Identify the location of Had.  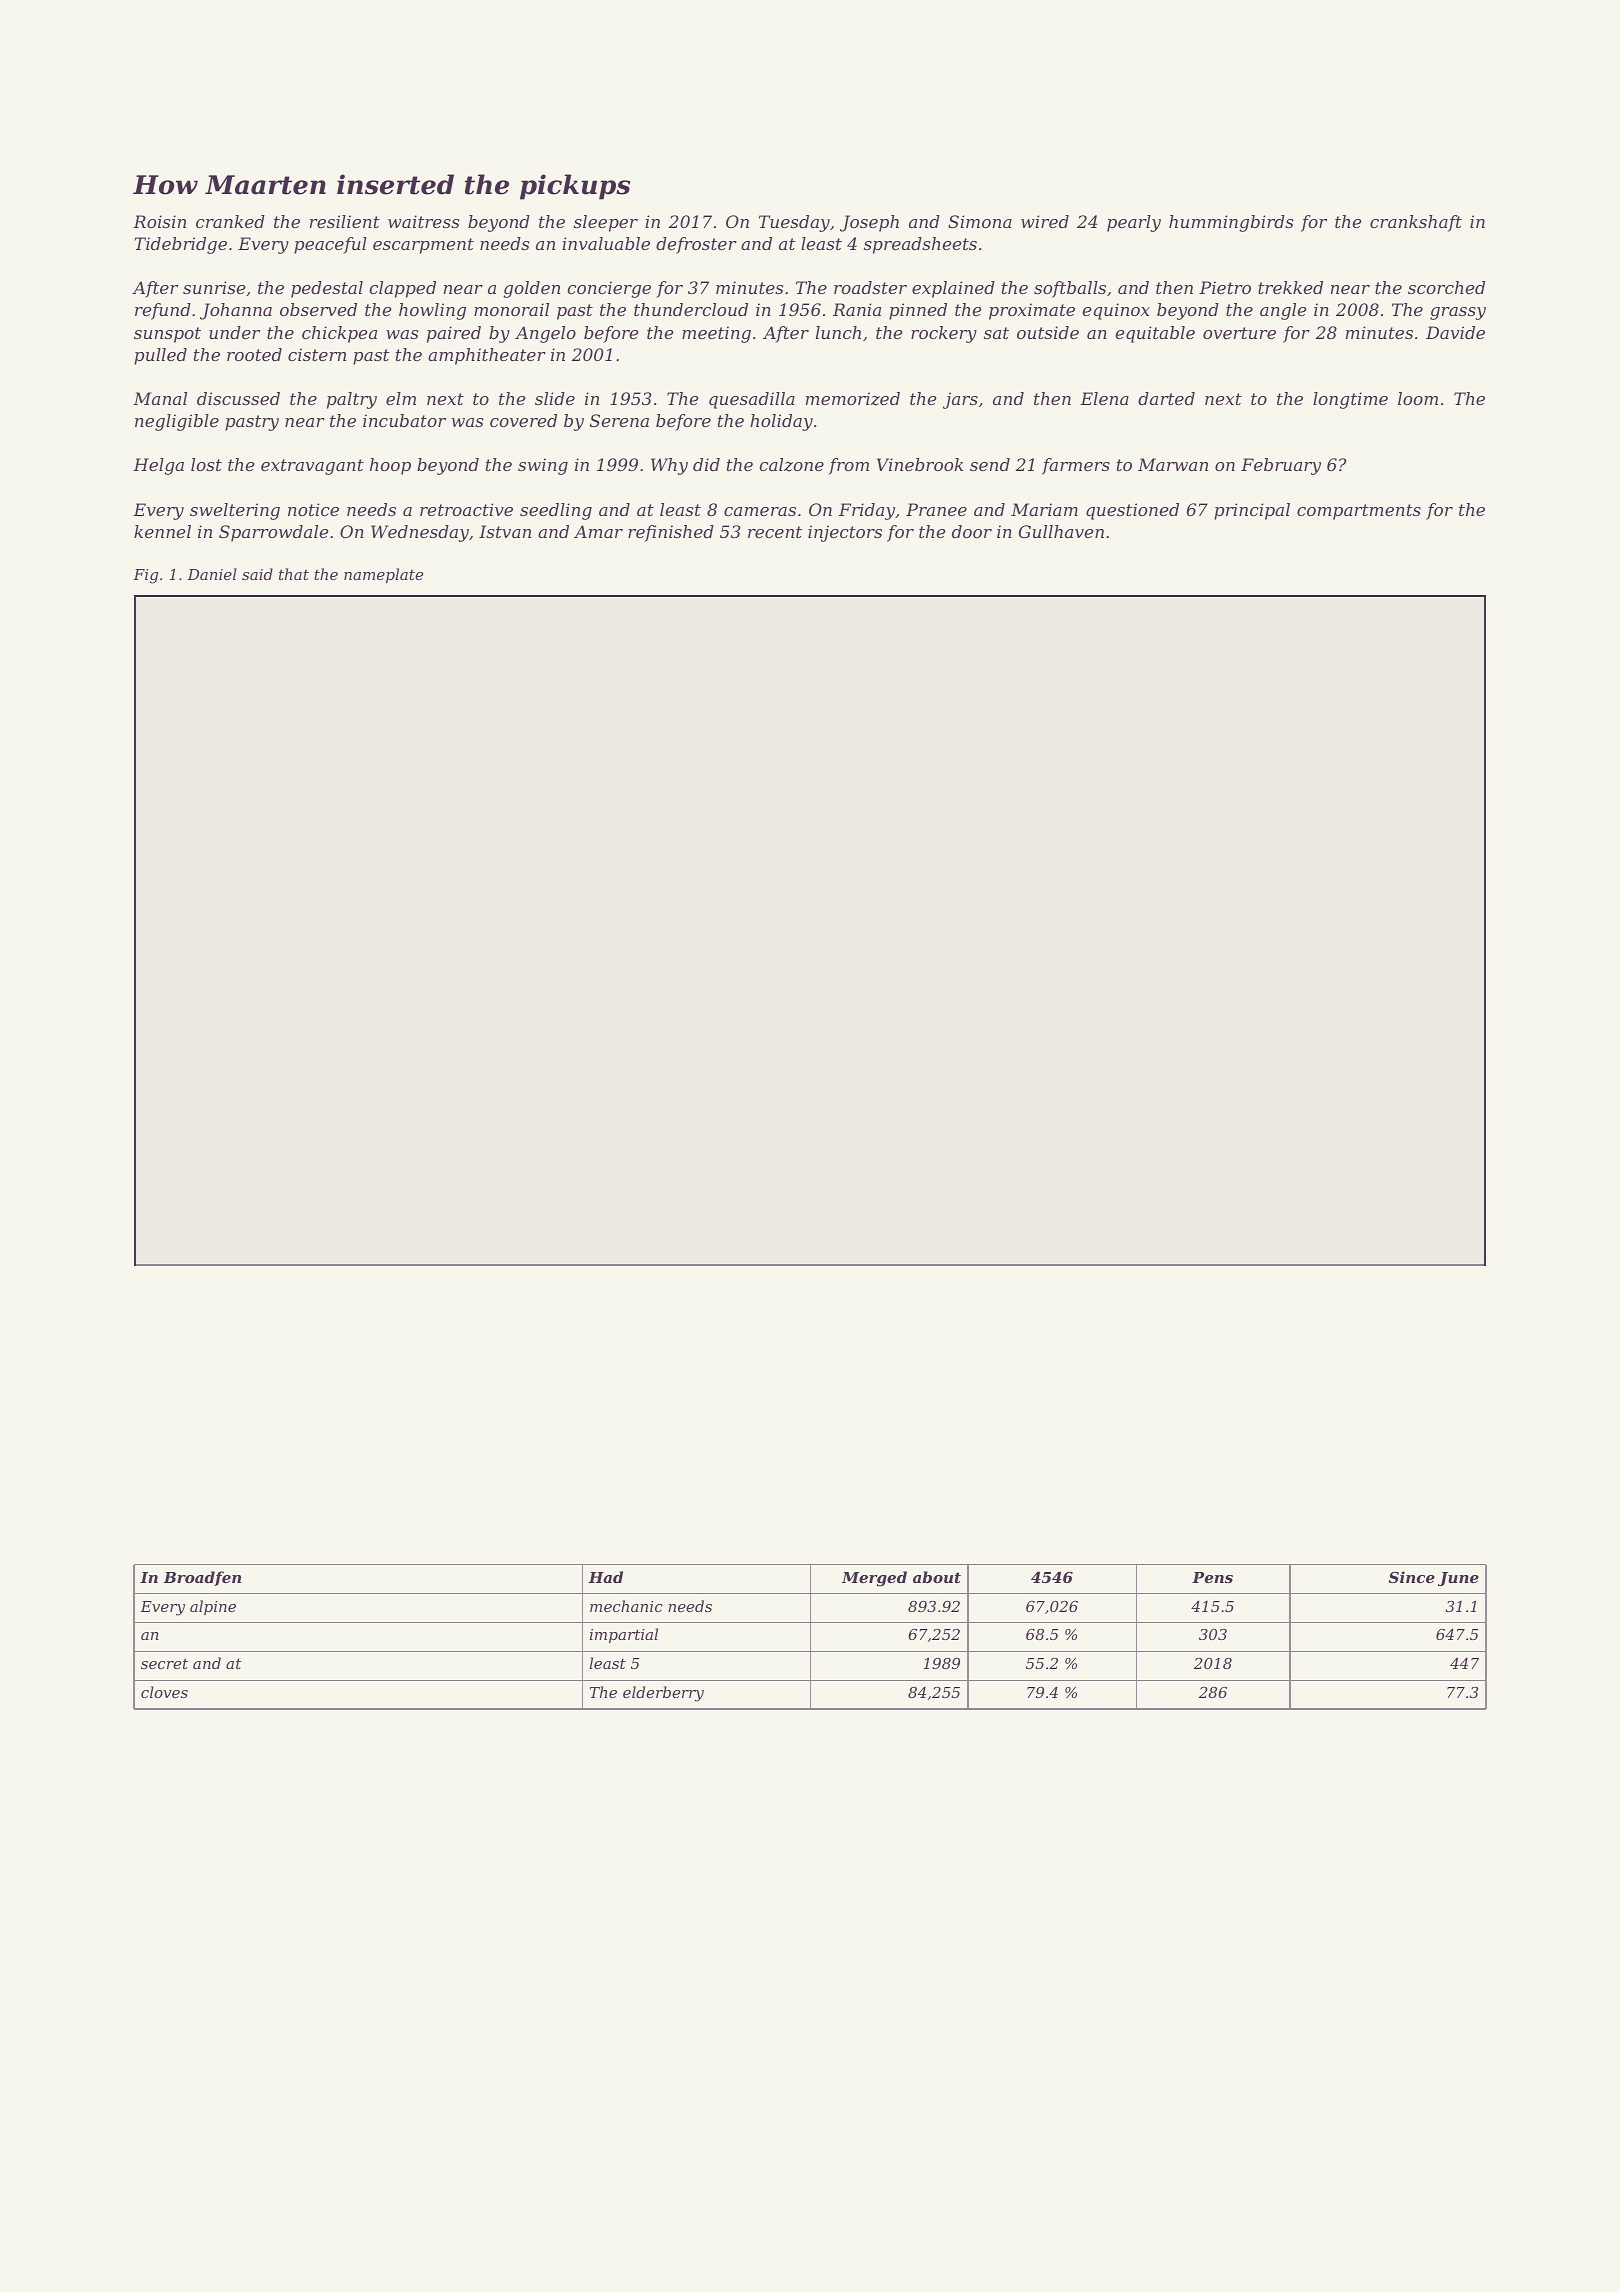
(606, 1577).
